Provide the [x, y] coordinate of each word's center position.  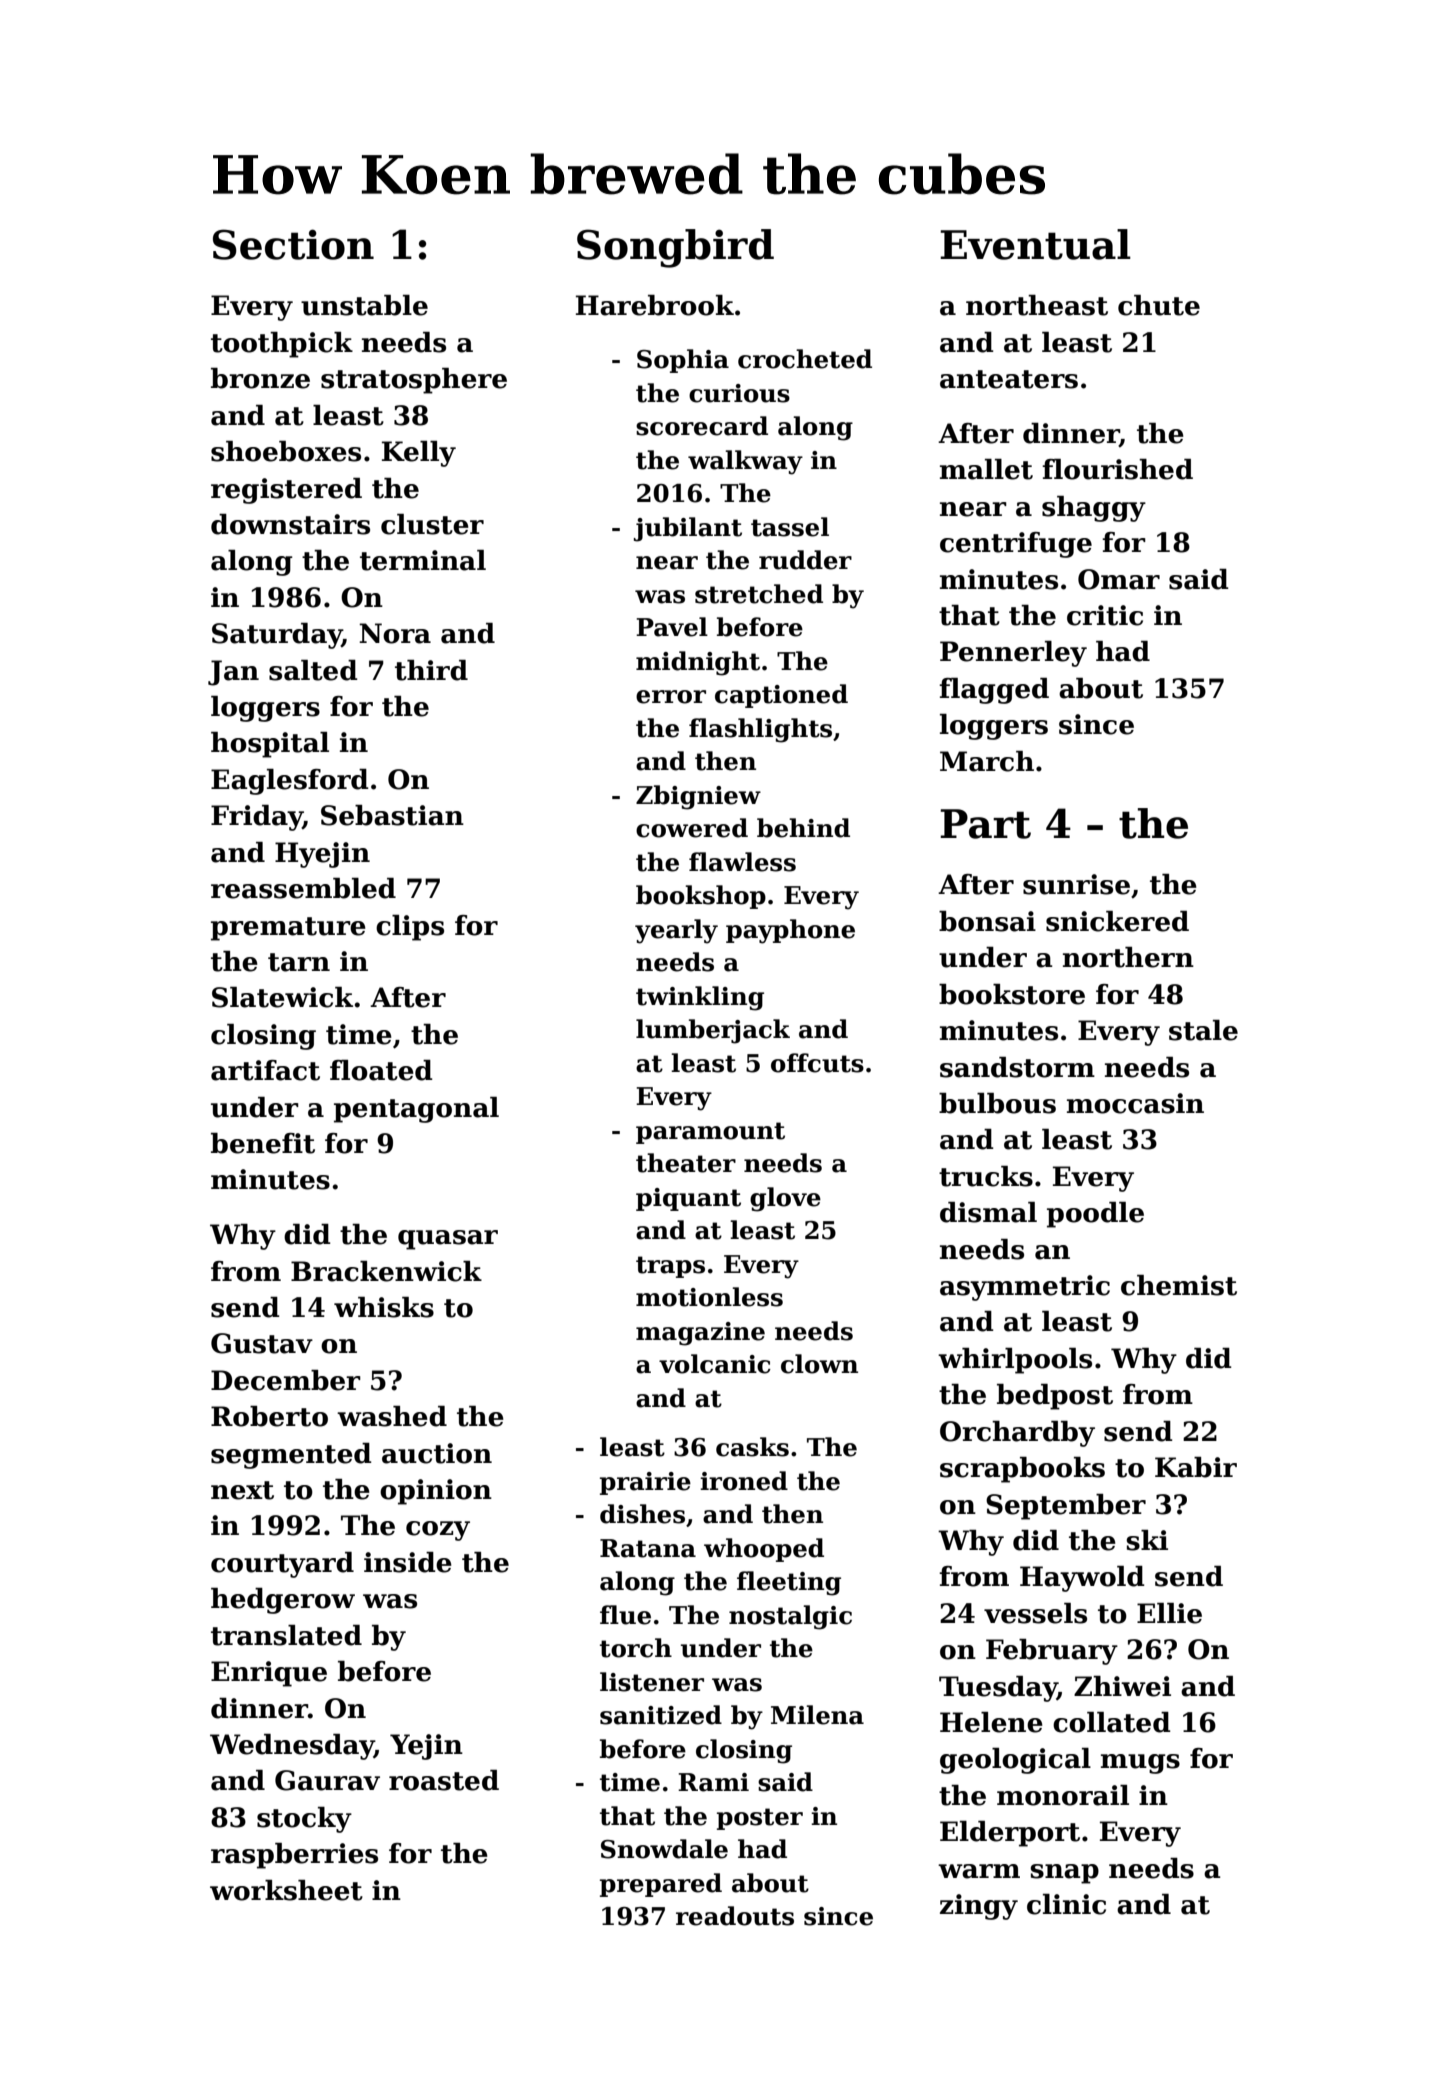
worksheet [286, 1890]
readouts [735, 1916]
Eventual [1035, 244]
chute [1159, 305]
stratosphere [414, 381]
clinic [1066, 1904]
